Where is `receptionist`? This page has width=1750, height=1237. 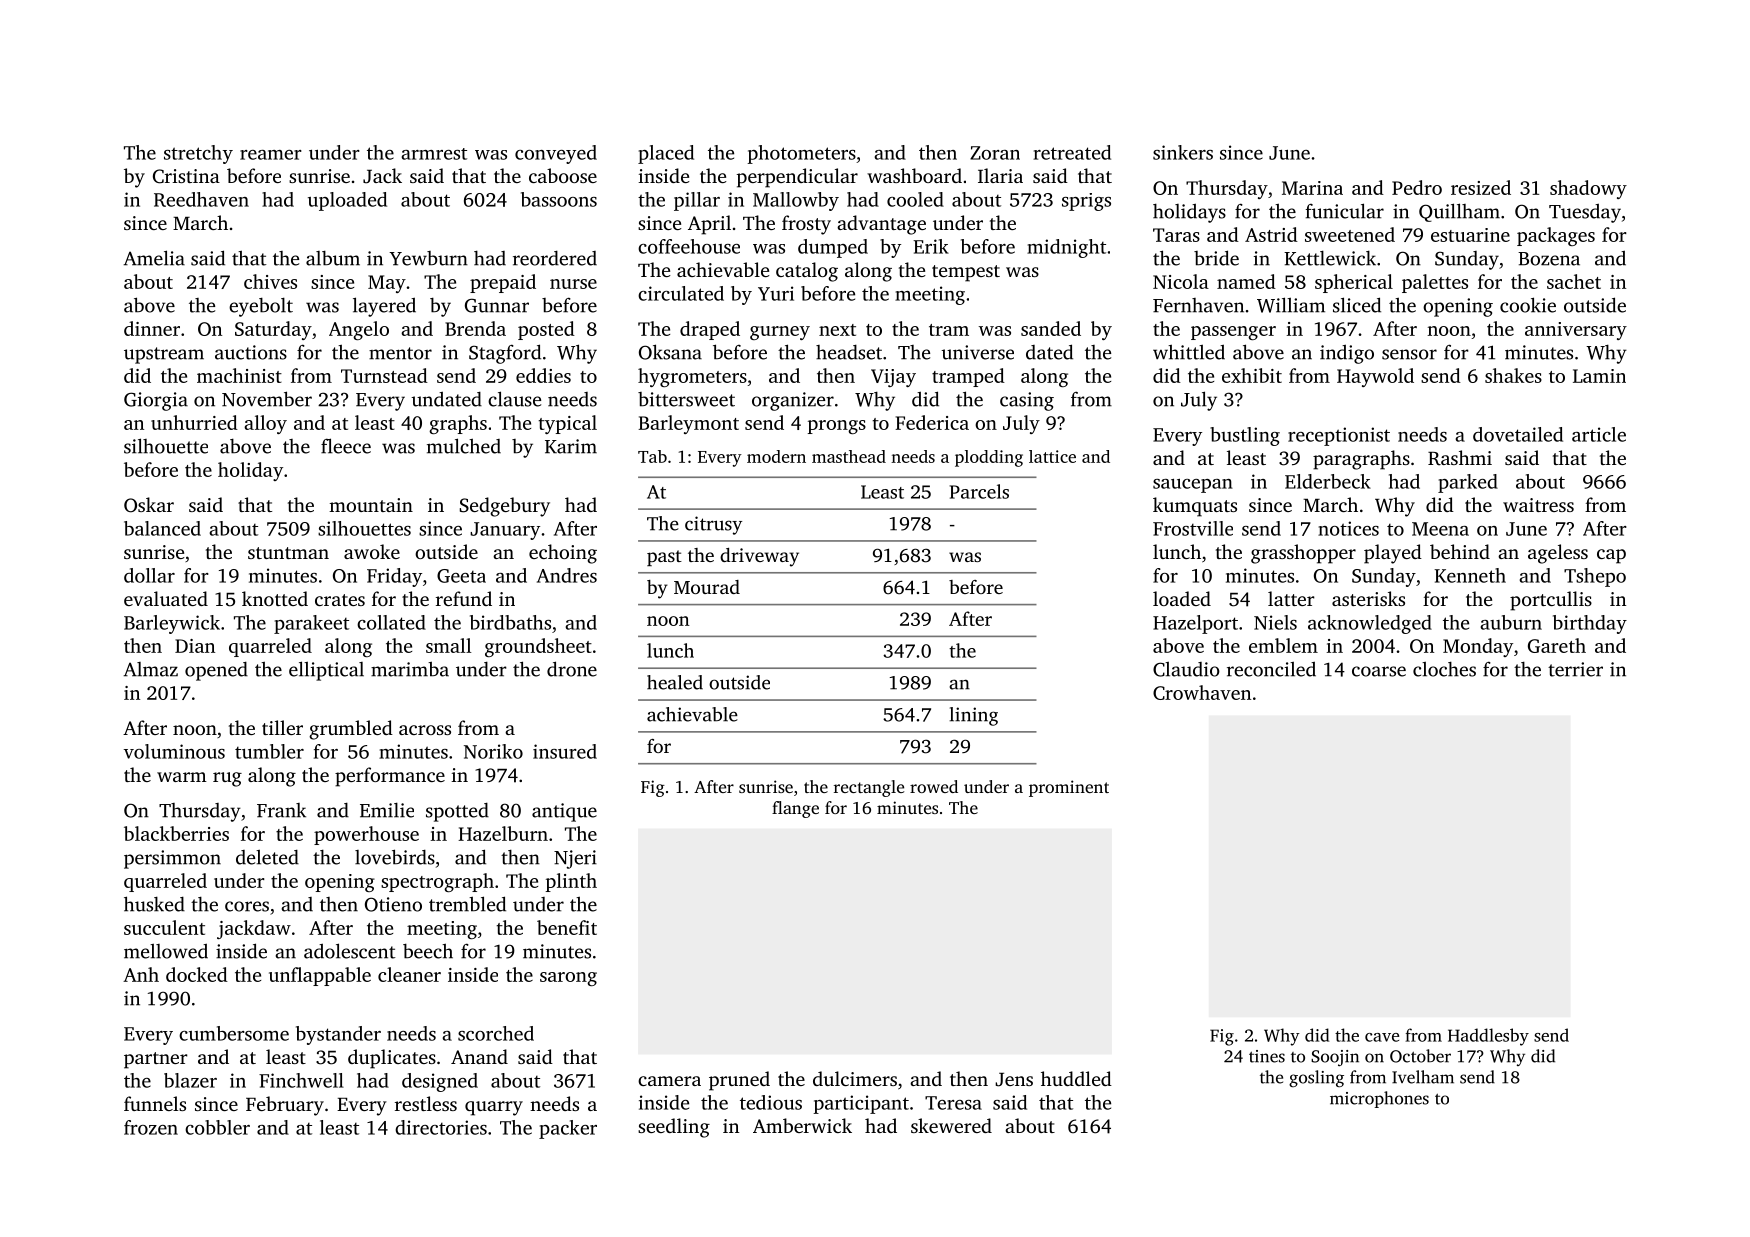 receptionist is located at coordinates (1339, 436).
